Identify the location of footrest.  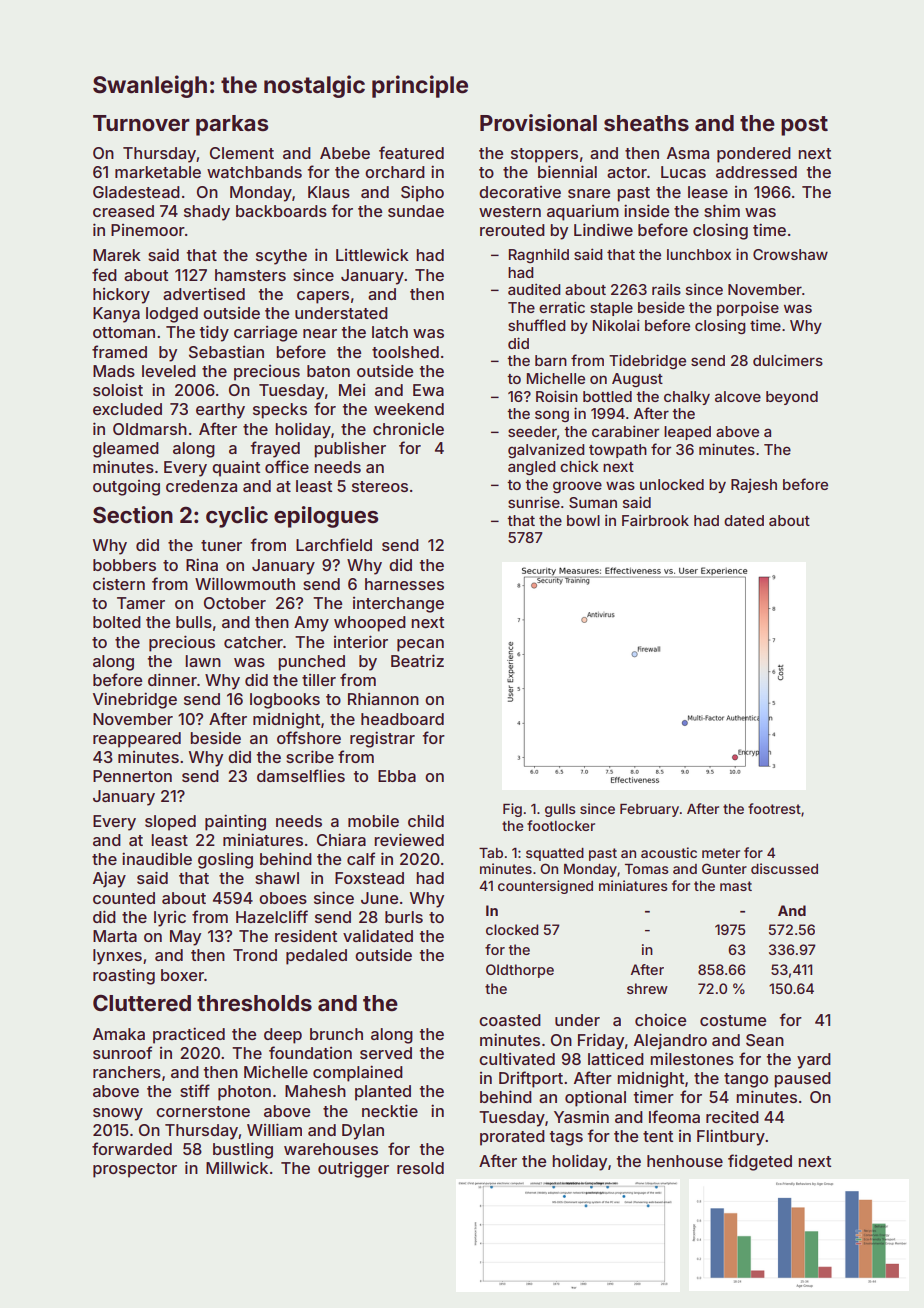
(774, 808).
